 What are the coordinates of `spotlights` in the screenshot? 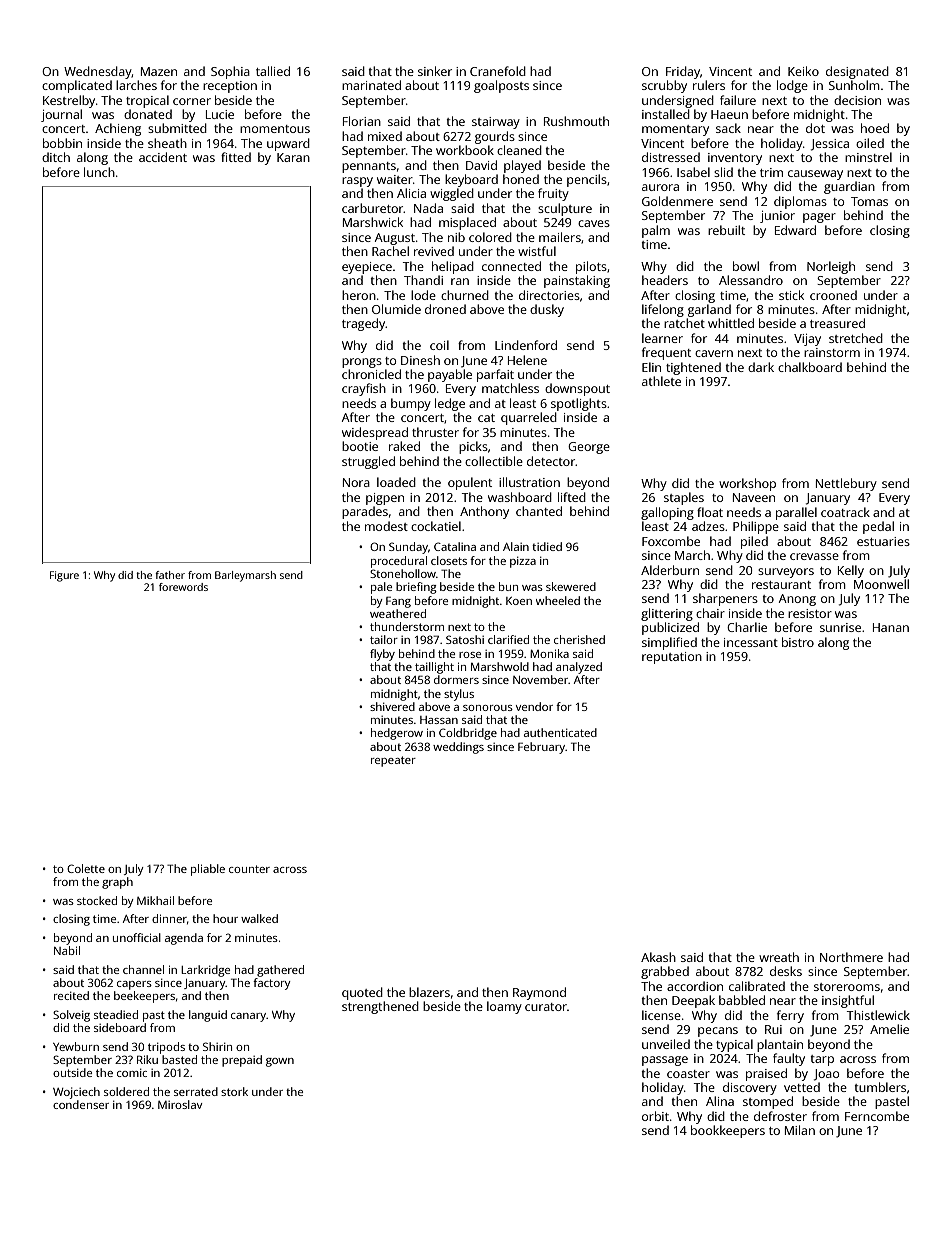 It's located at (579, 404).
